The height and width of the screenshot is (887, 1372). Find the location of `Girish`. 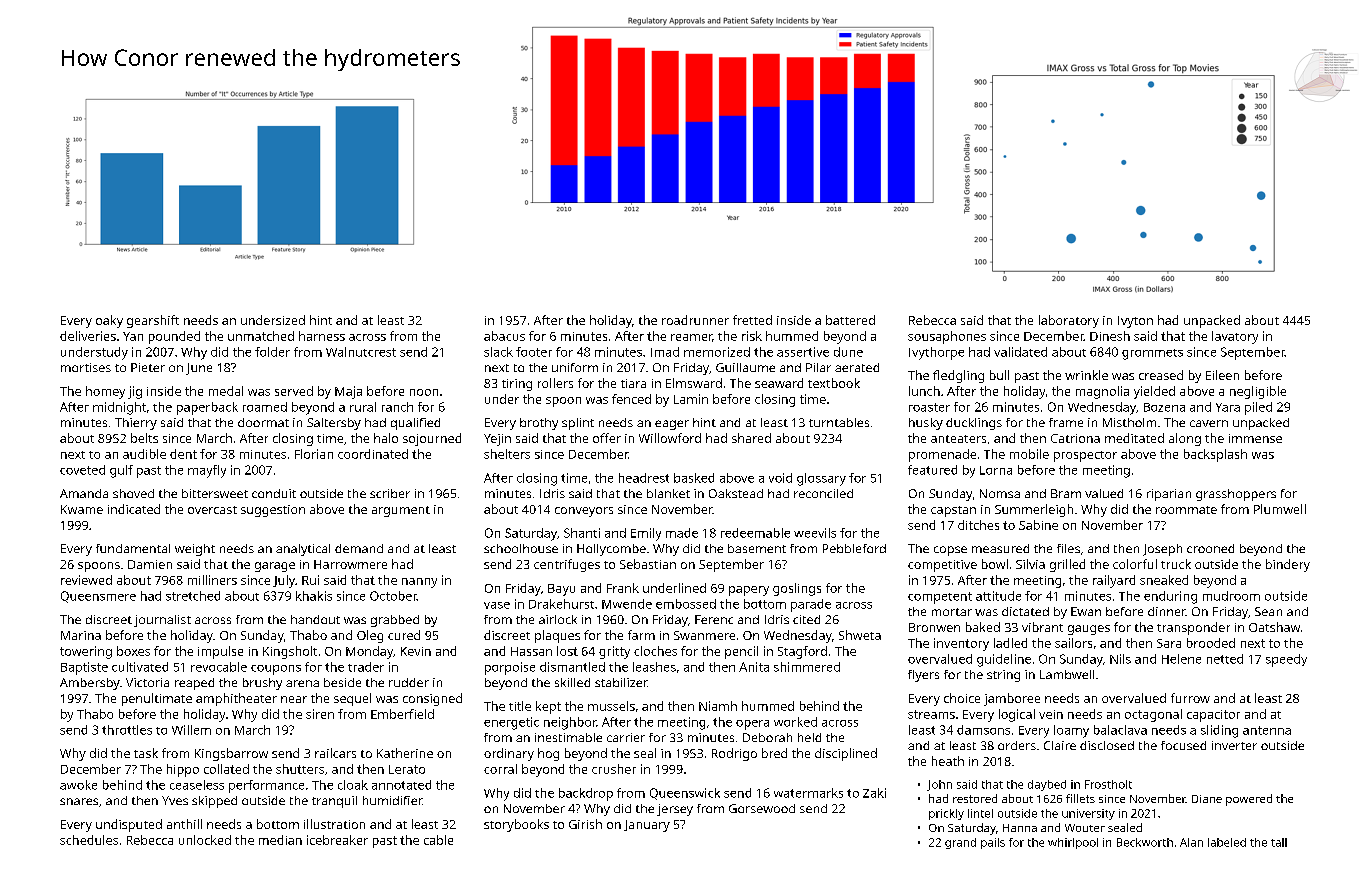

Girish is located at coordinates (585, 824).
